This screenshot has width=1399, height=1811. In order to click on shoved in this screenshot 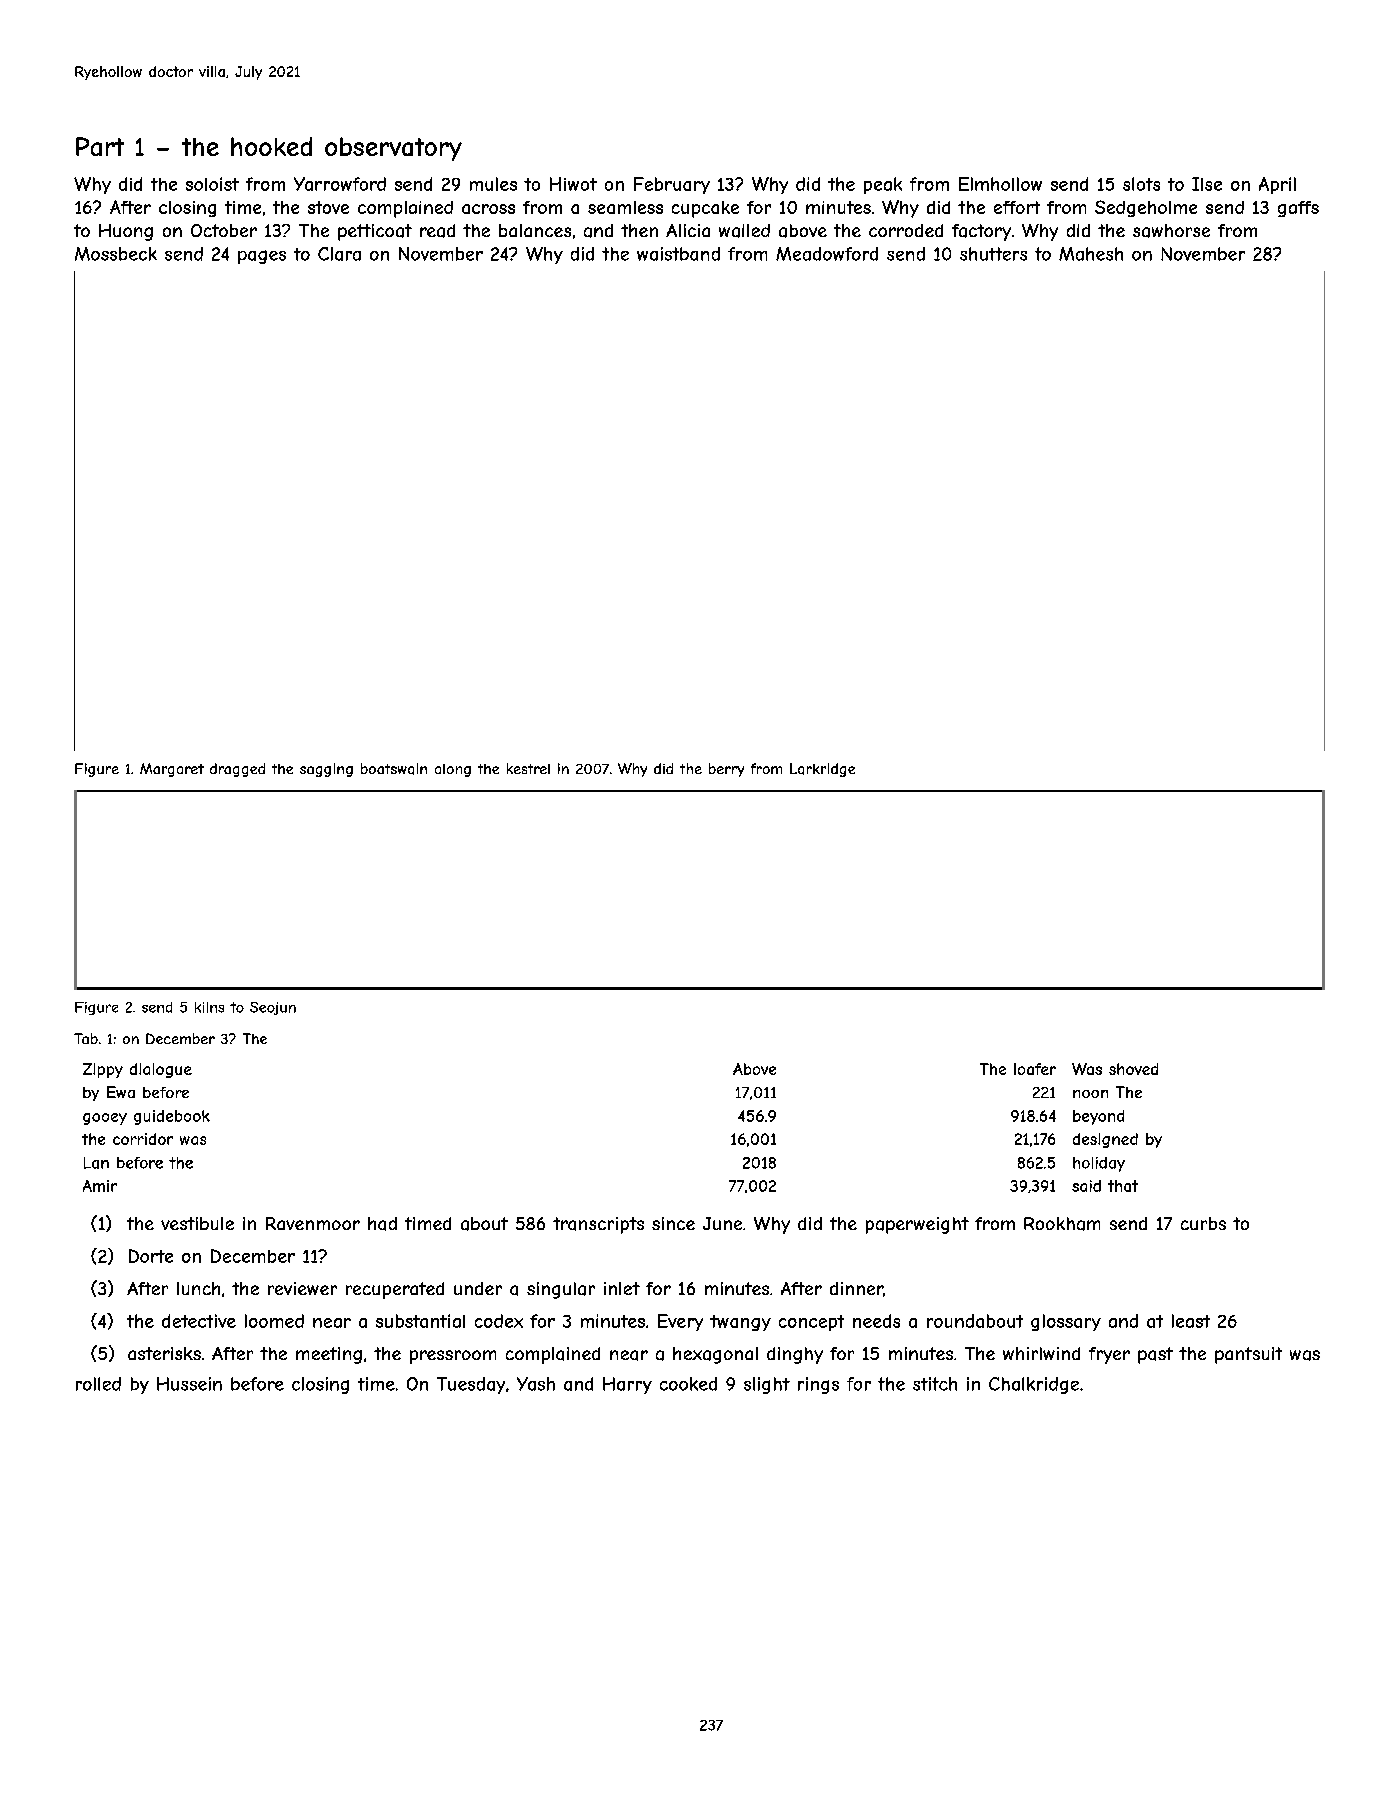, I will do `click(1133, 1069)`.
